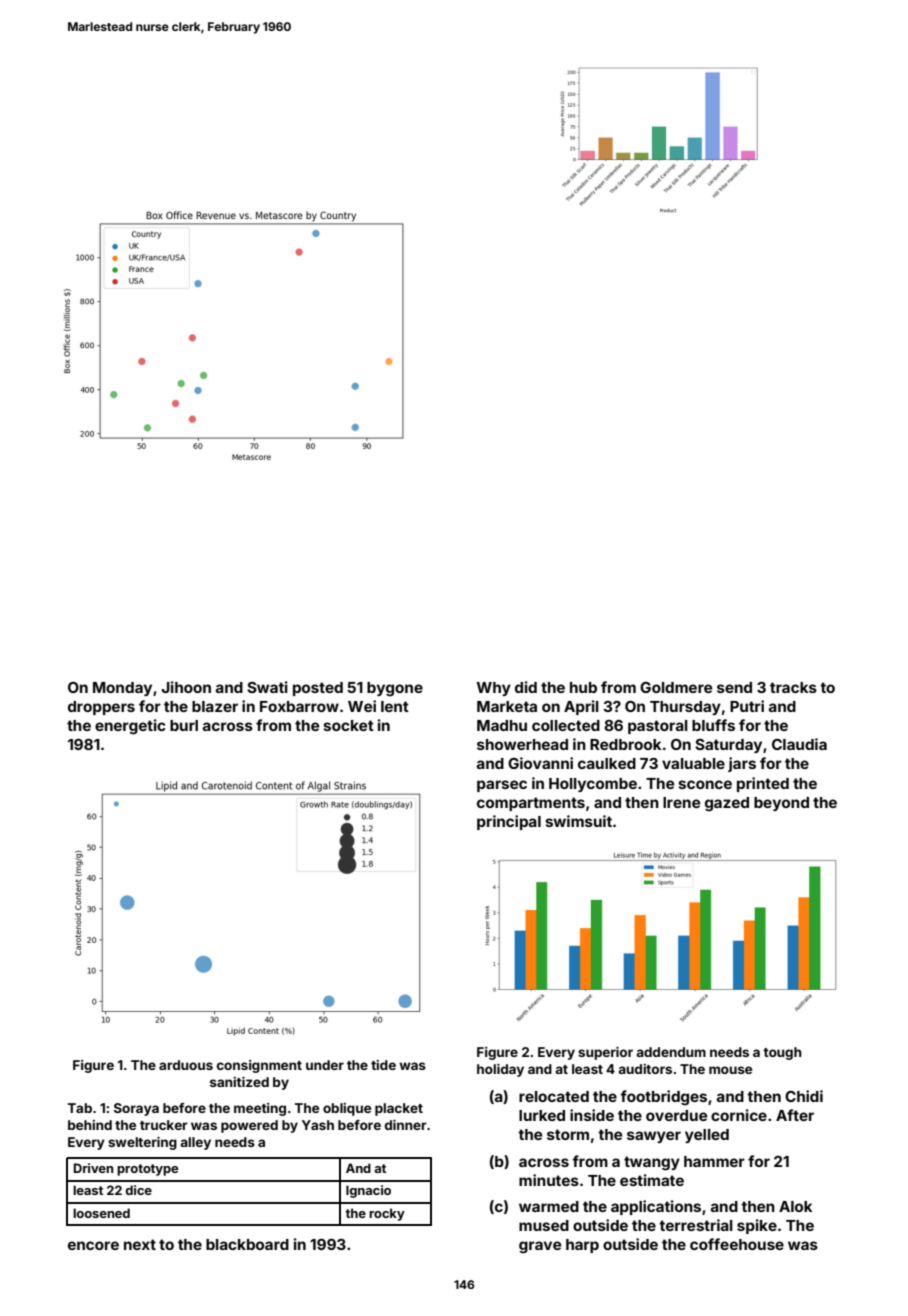  Describe the element at coordinates (671, 1052) in the screenshot. I see `addendum` at that location.
